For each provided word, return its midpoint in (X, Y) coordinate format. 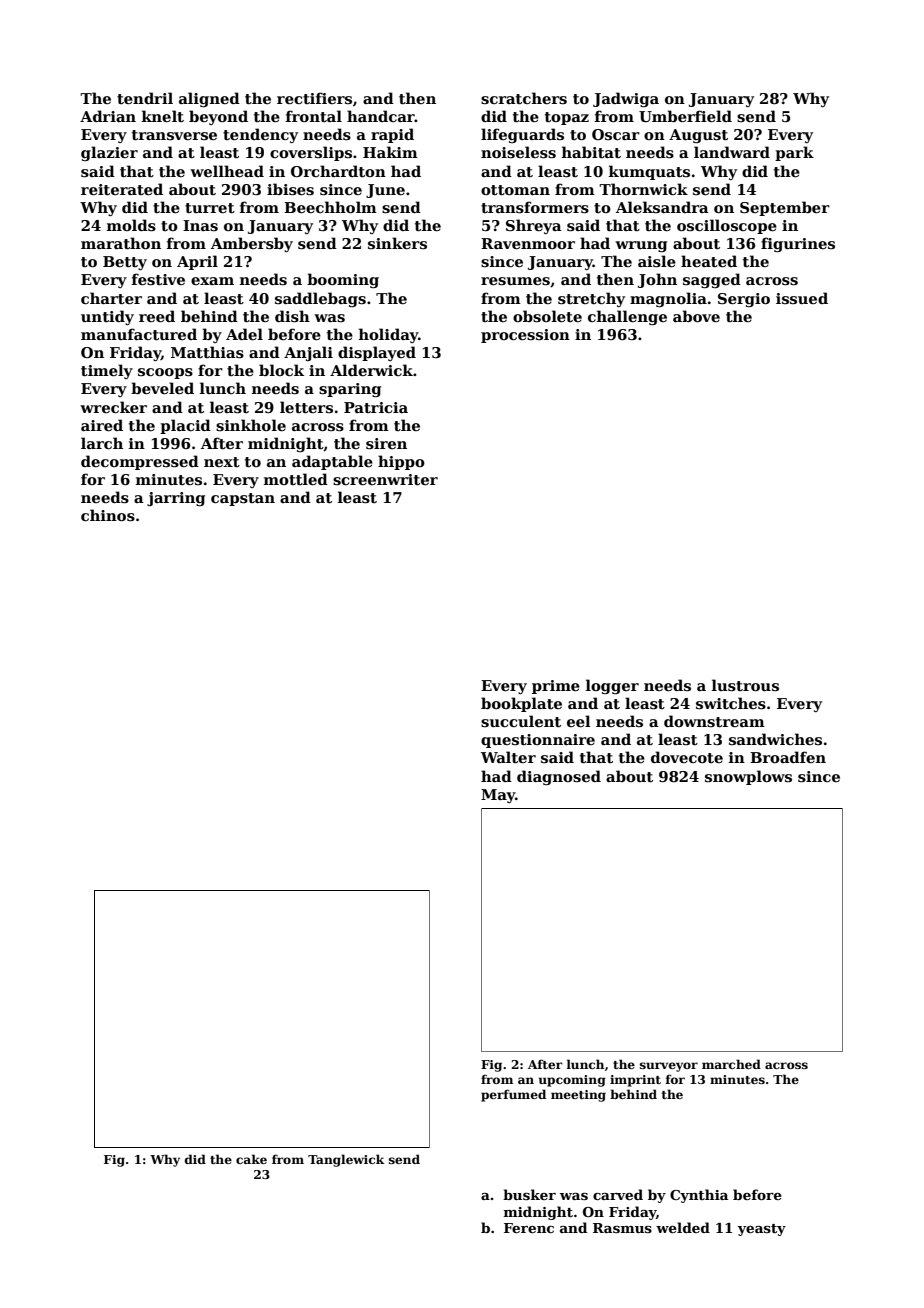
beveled (162, 388)
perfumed (513, 1095)
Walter (508, 757)
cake (251, 1159)
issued (802, 298)
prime (556, 687)
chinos (108, 515)
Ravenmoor (528, 243)
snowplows (748, 777)
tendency (260, 135)
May (498, 796)
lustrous (745, 685)
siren (386, 444)
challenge (627, 317)
